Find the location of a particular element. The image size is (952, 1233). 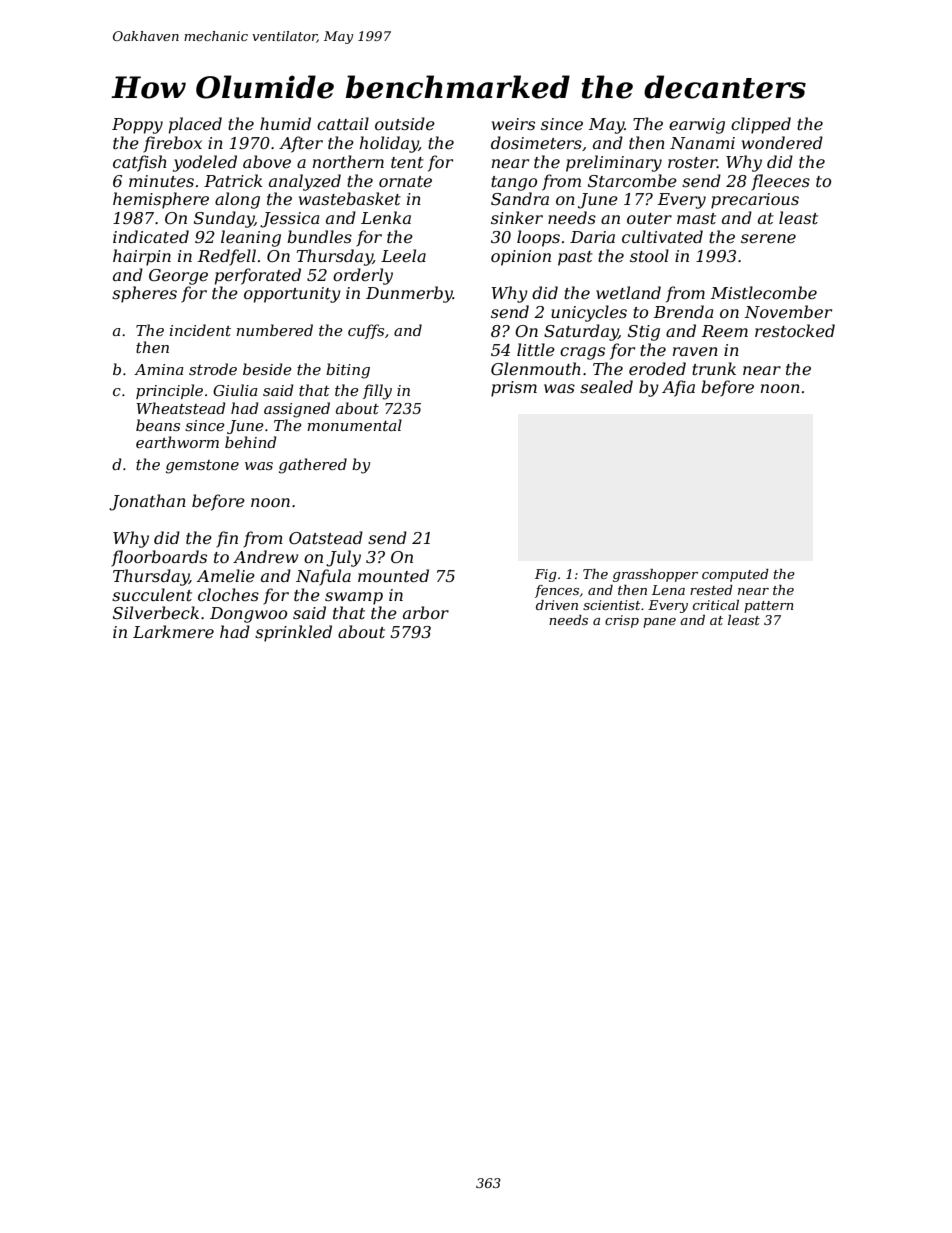

Afia is located at coordinates (678, 388).
